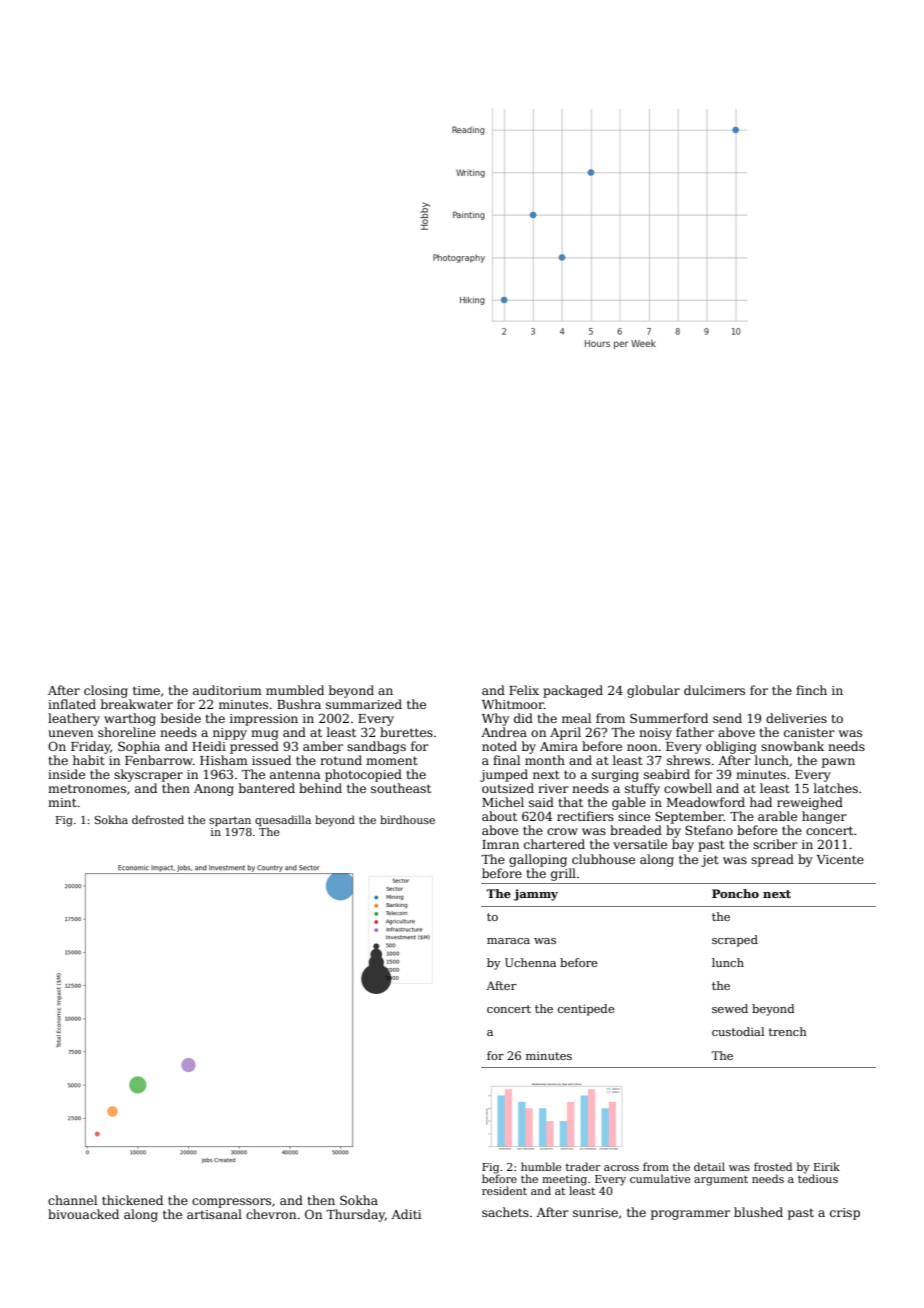  Describe the element at coordinates (72, 1200) in the image. I see `channel` at that location.
